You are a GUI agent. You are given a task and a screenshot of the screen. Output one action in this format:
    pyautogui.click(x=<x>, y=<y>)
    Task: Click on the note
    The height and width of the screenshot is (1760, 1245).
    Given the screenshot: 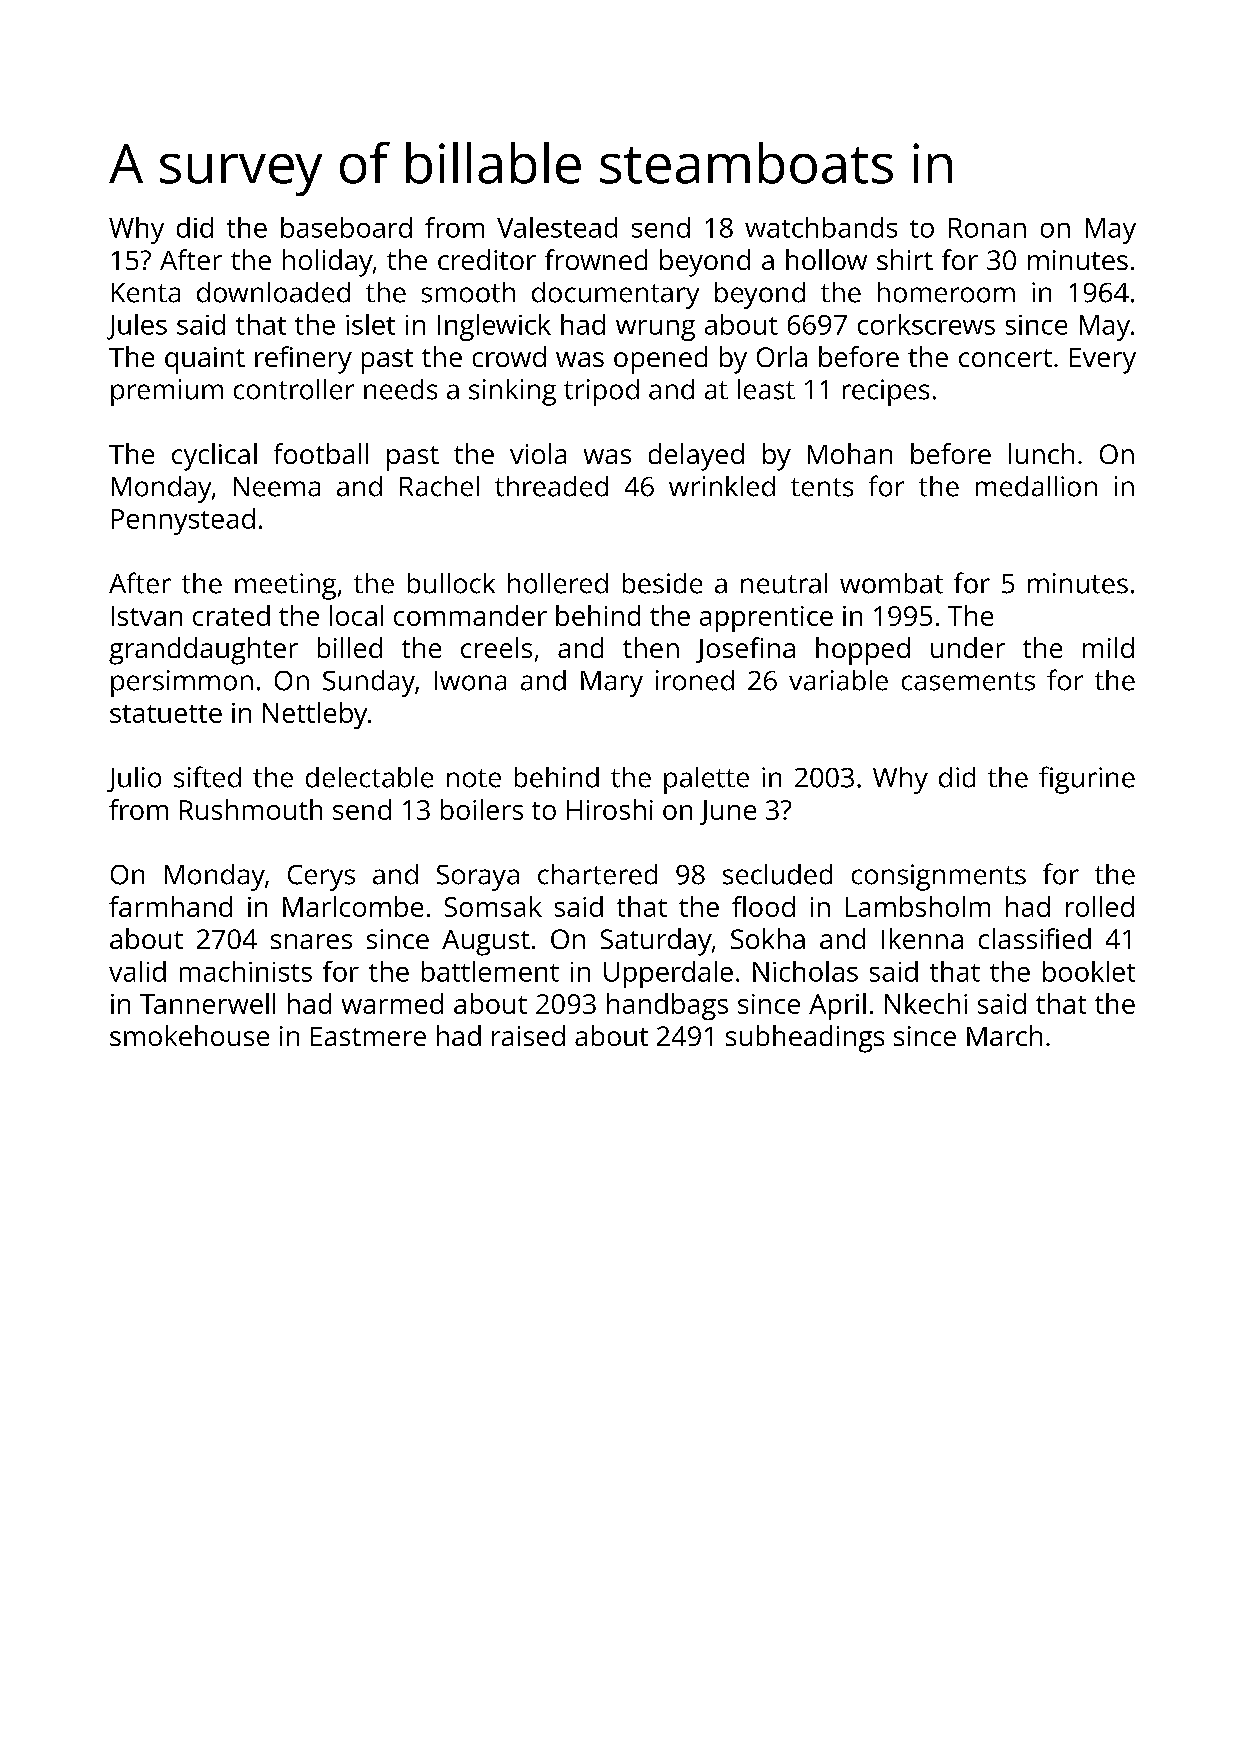 What is the action you would take?
    pyautogui.click(x=474, y=778)
